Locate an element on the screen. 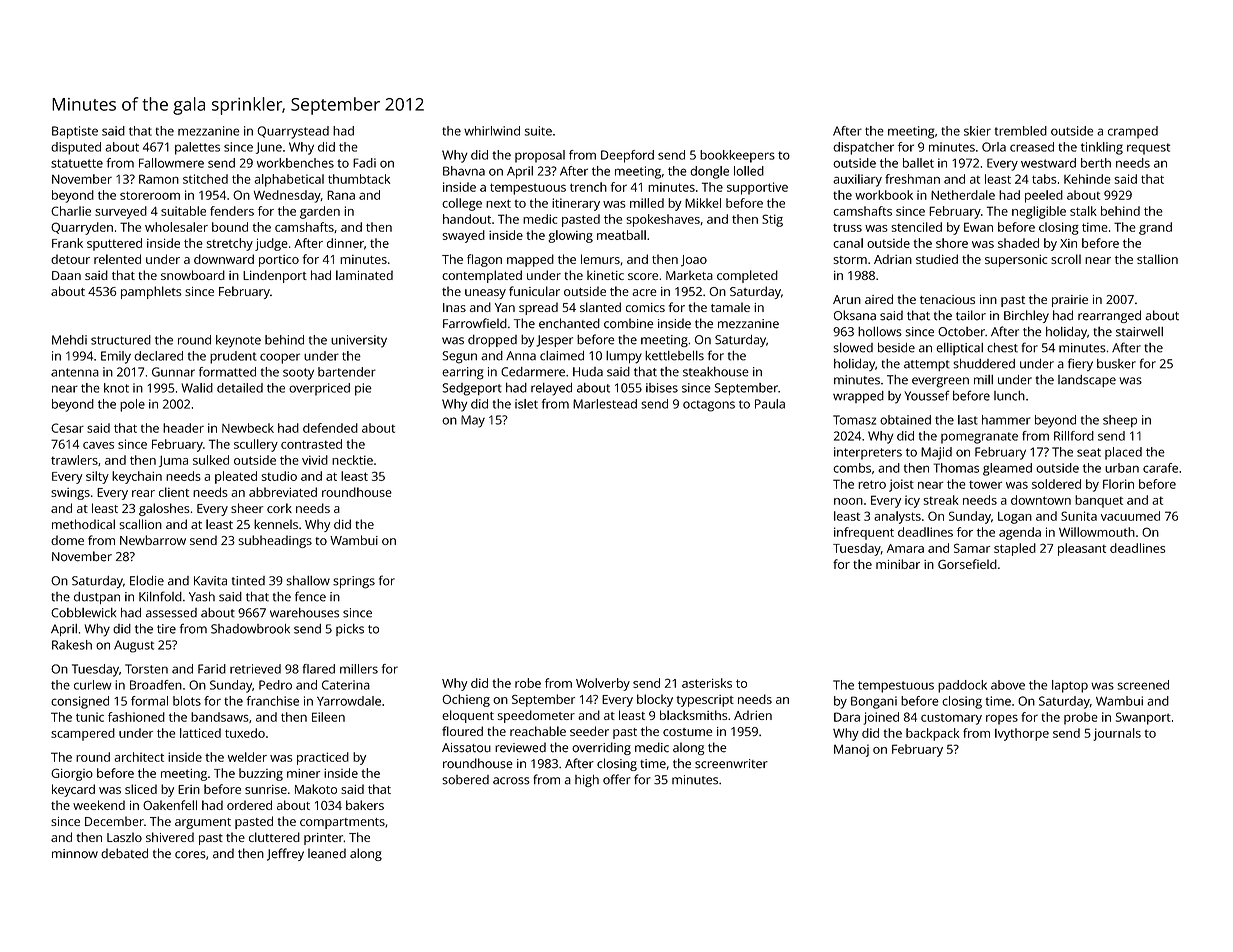  curlew is located at coordinates (93, 685).
